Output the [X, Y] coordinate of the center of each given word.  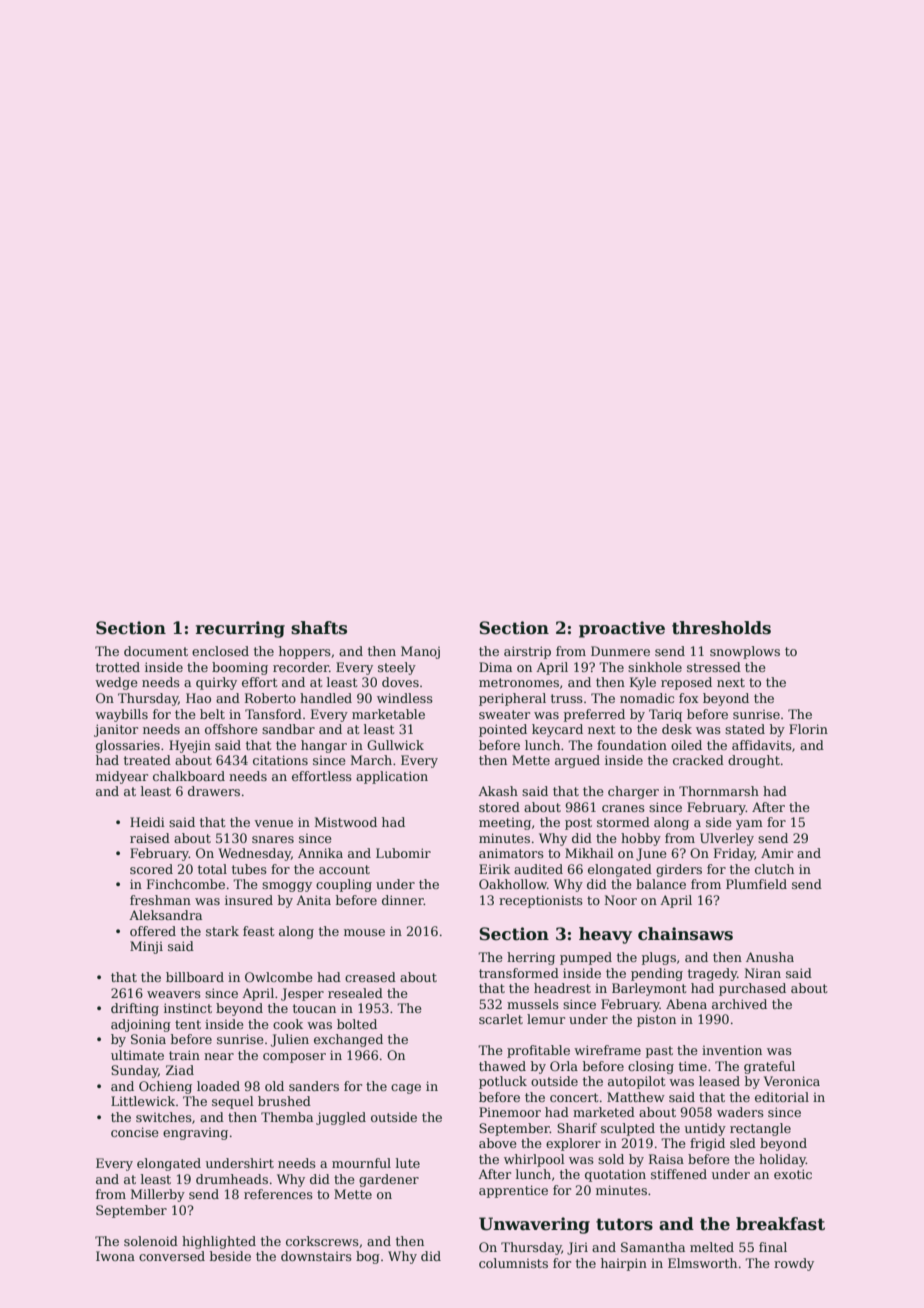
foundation [632, 745]
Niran [762, 973]
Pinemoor [510, 1112]
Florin [808, 729]
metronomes [519, 682]
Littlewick [143, 1101]
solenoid [151, 1241]
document [156, 651]
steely [397, 668]
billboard [195, 977]
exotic [793, 1174]
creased [370, 977]
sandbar [288, 729]
